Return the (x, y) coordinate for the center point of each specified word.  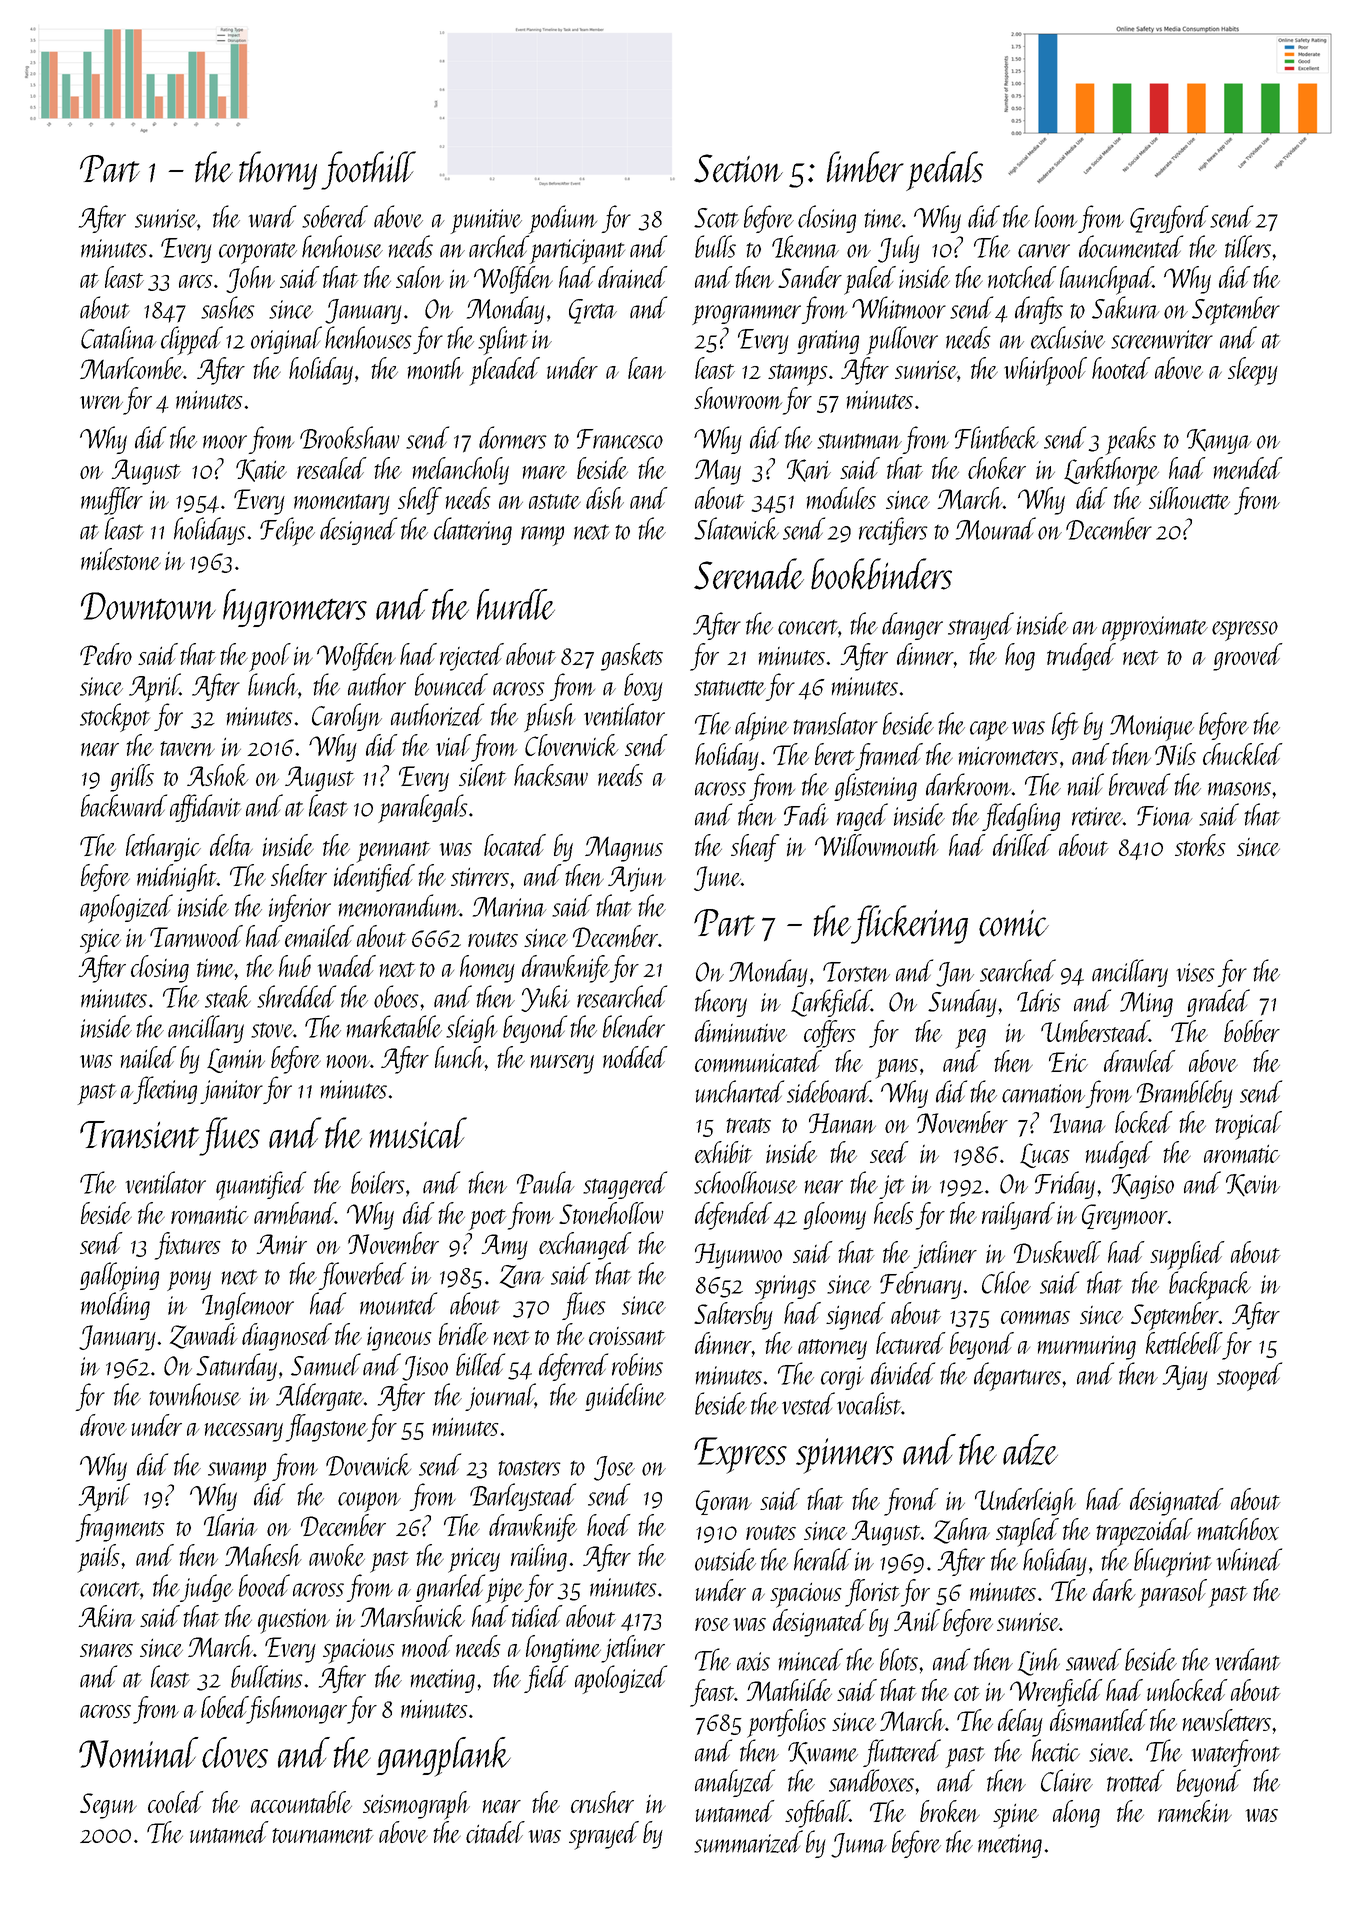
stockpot (115, 717)
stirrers (480, 877)
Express (740, 1455)
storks (1200, 845)
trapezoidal (1144, 1532)
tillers (1248, 246)
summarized (748, 1841)
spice (100, 941)
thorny (278, 170)
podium (562, 219)
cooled (175, 1802)
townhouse (195, 1394)
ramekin (1195, 1811)
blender (634, 1026)
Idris (1039, 1000)
